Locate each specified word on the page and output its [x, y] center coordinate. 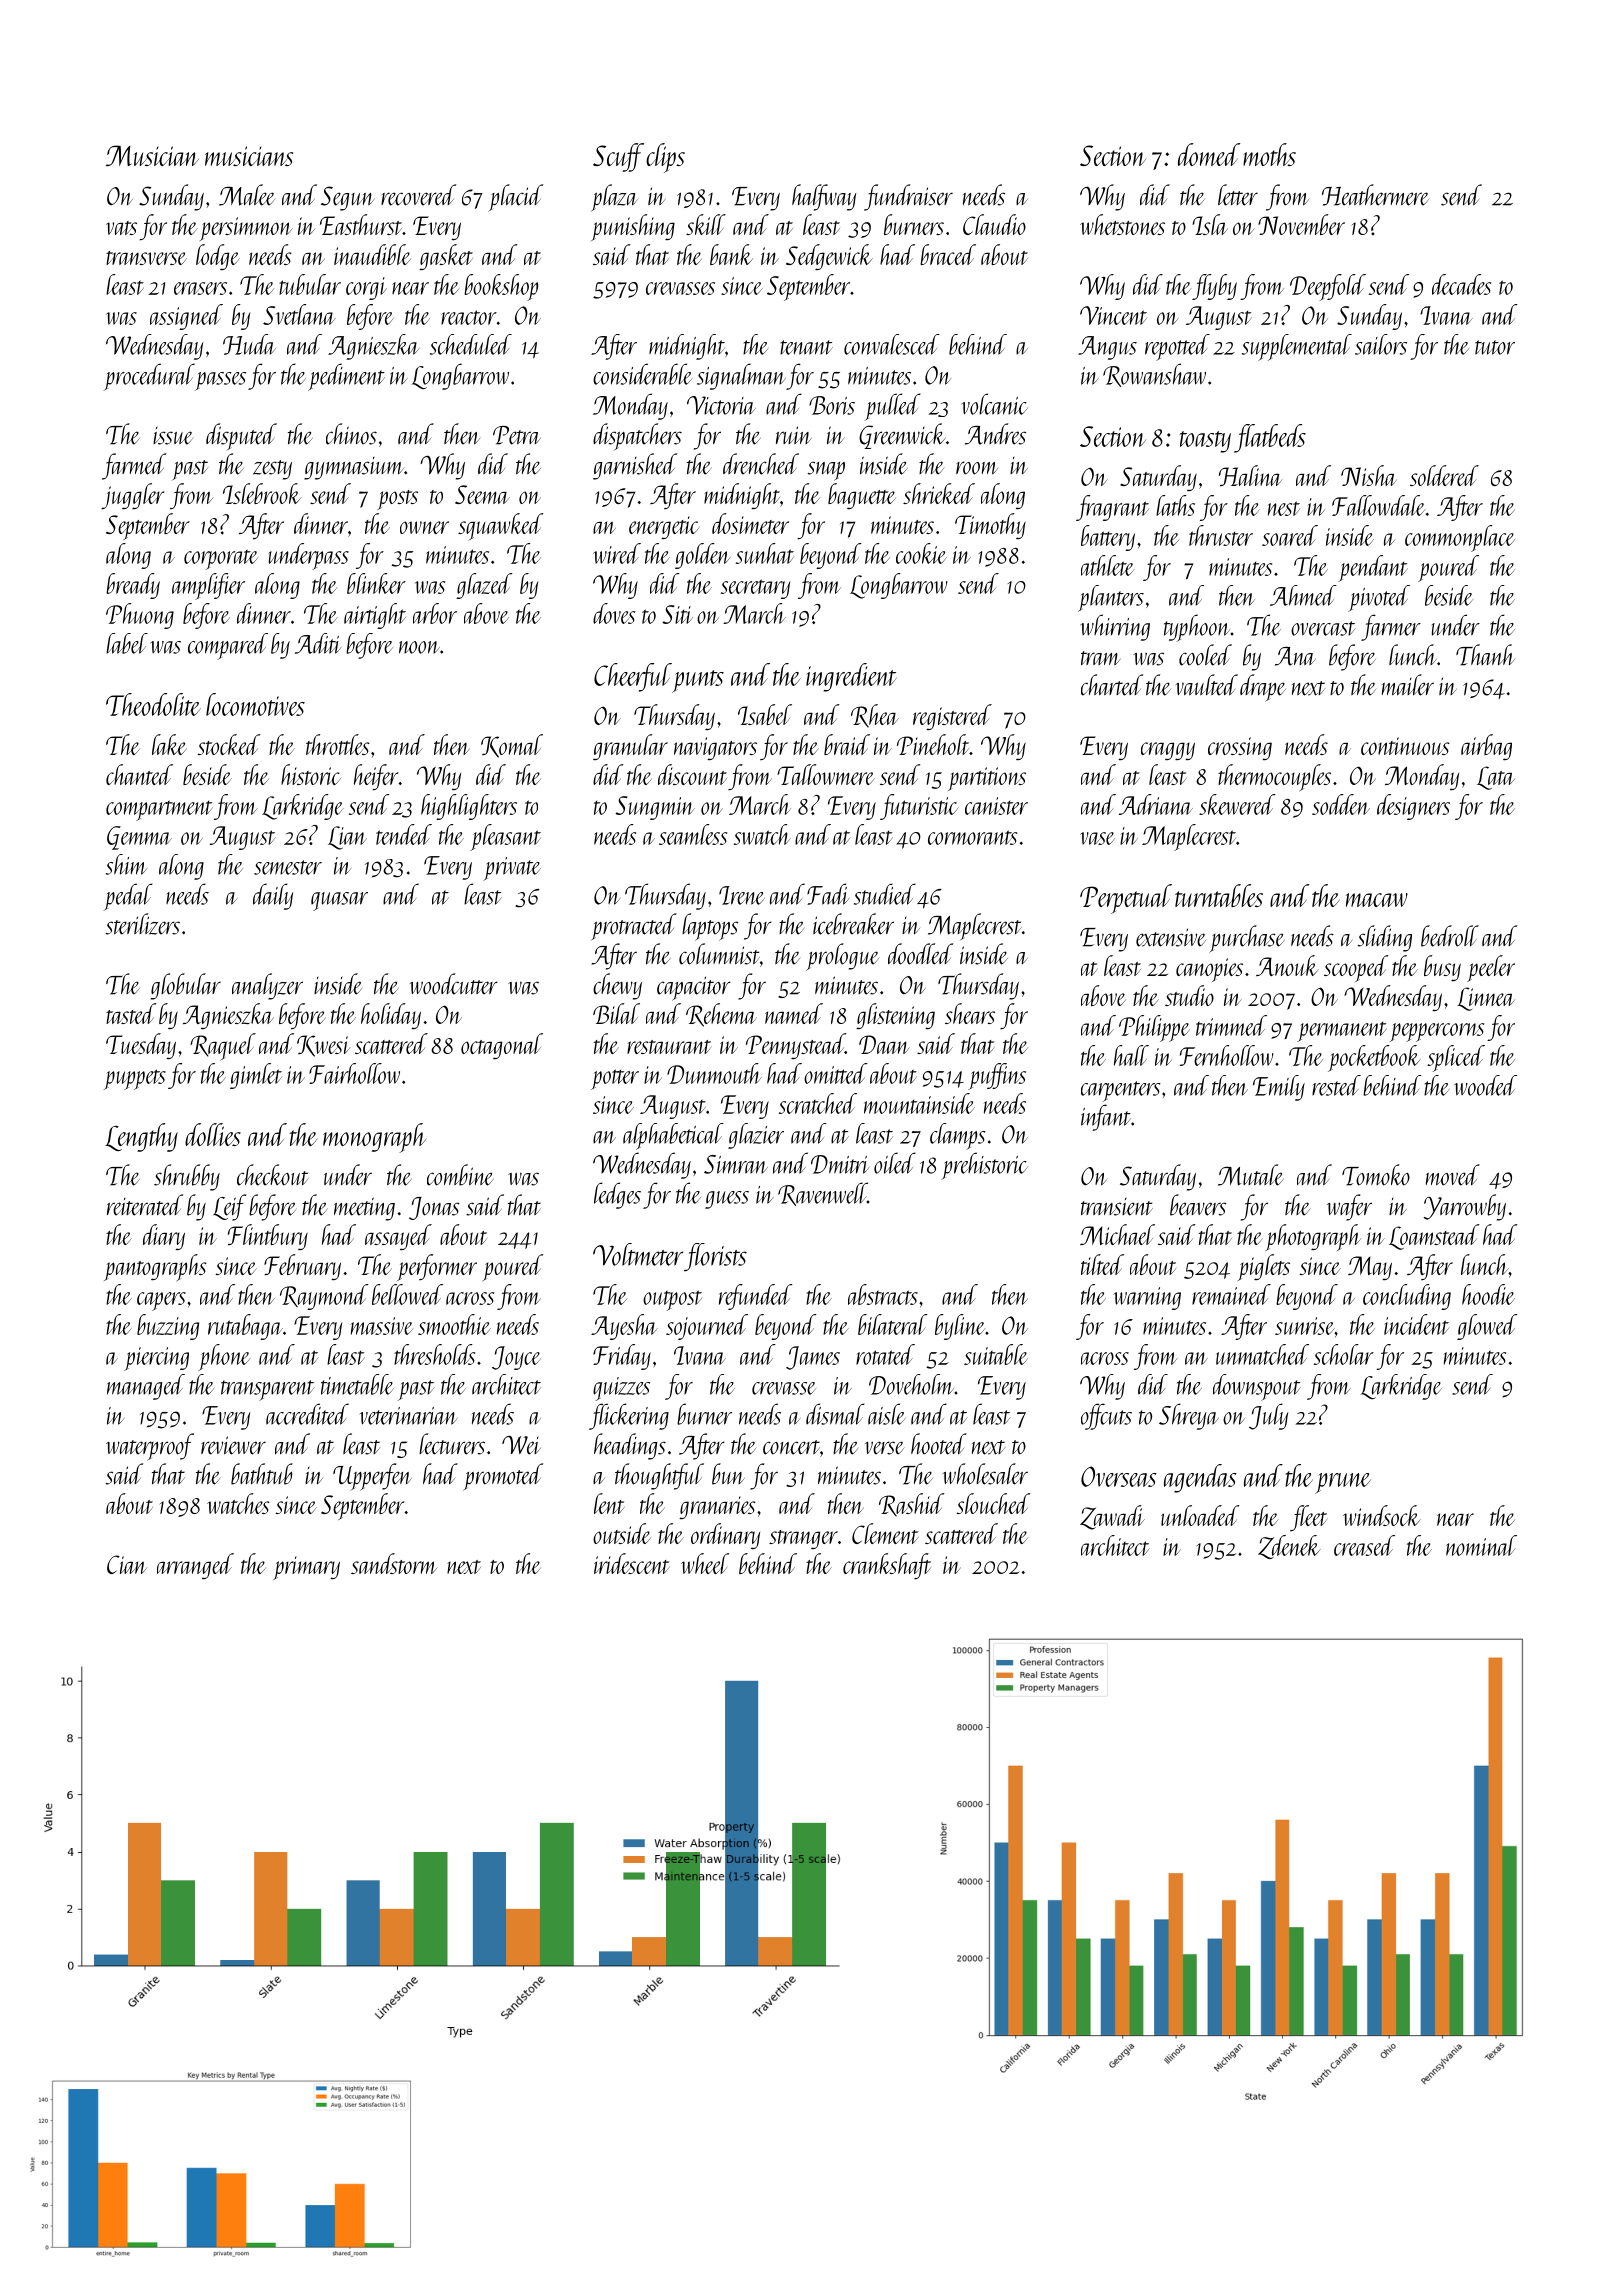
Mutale [1251, 1175]
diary [164, 1237]
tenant [806, 347]
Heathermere [1375, 195]
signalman [741, 376]
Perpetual [1126, 899]
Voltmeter [638, 1254]
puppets [135, 1079]
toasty [1205, 442]
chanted [139, 774]
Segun [347, 198]
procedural [149, 377]
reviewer [233, 1445]
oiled [895, 1163]
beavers [1198, 1205]
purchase [1247, 939]
